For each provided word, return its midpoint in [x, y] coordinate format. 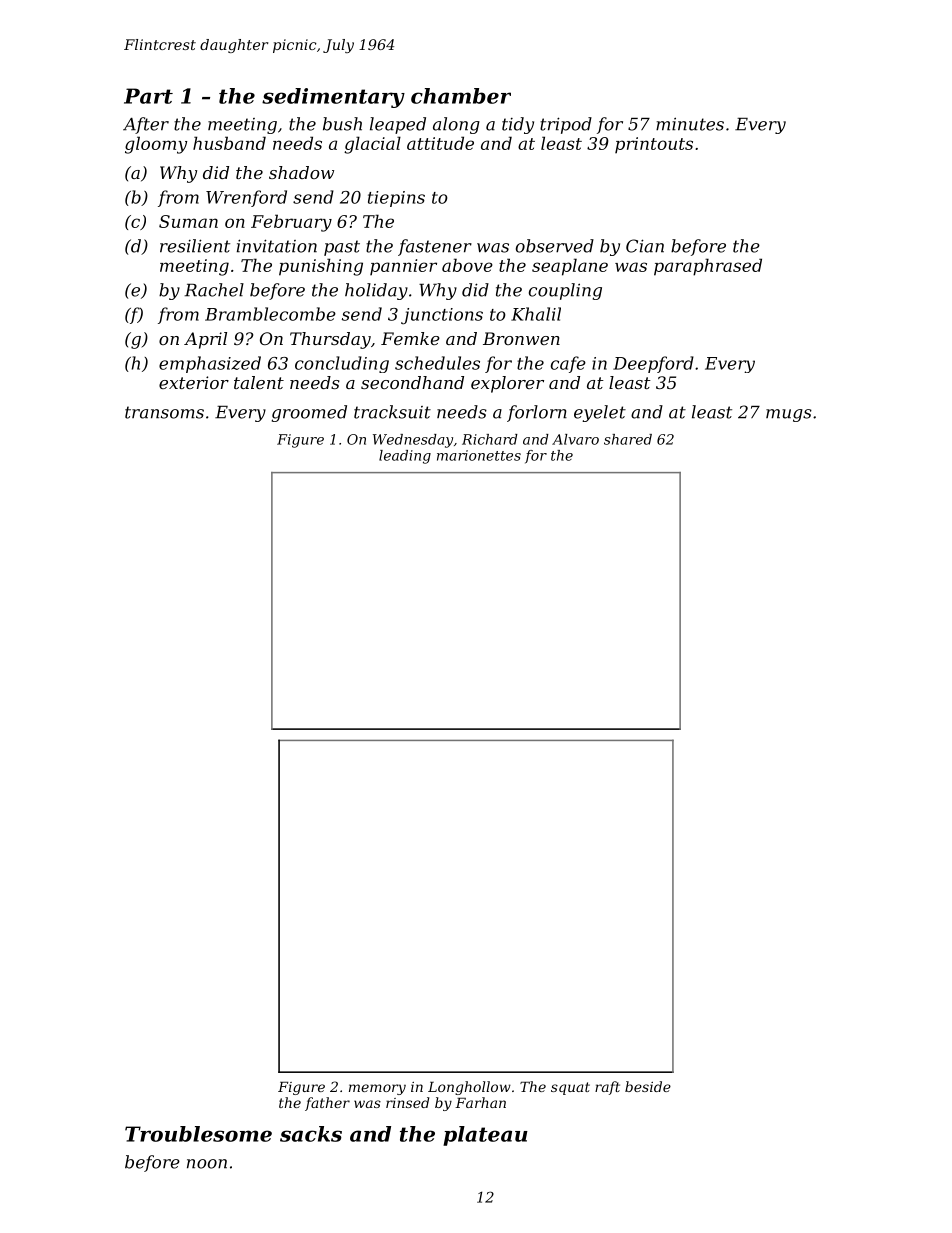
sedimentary [333, 98]
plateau [485, 1136]
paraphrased [708, 267]
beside [648, 1086]
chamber [461, 96]
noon [207, 1164]
